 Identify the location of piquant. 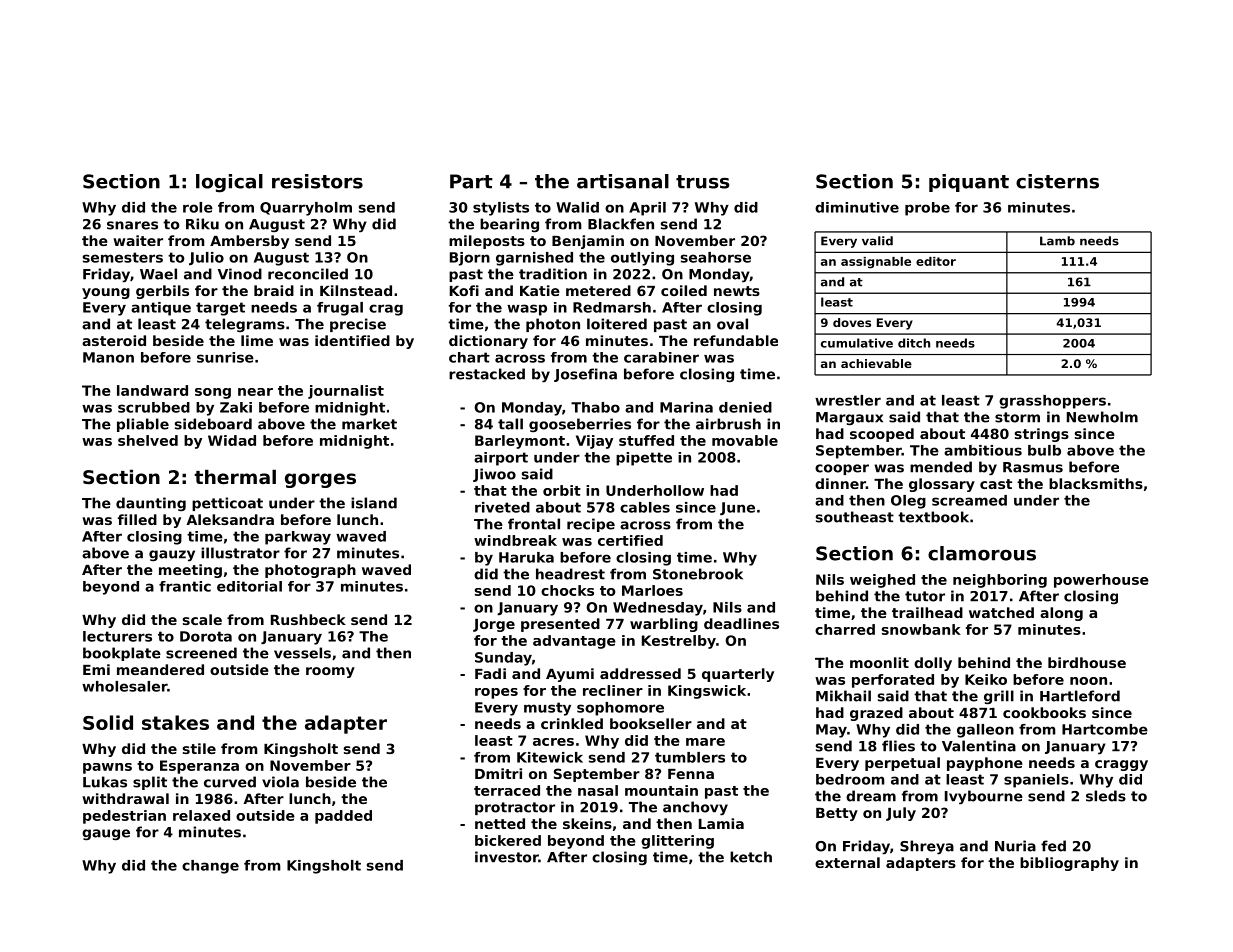
(969, 183).
